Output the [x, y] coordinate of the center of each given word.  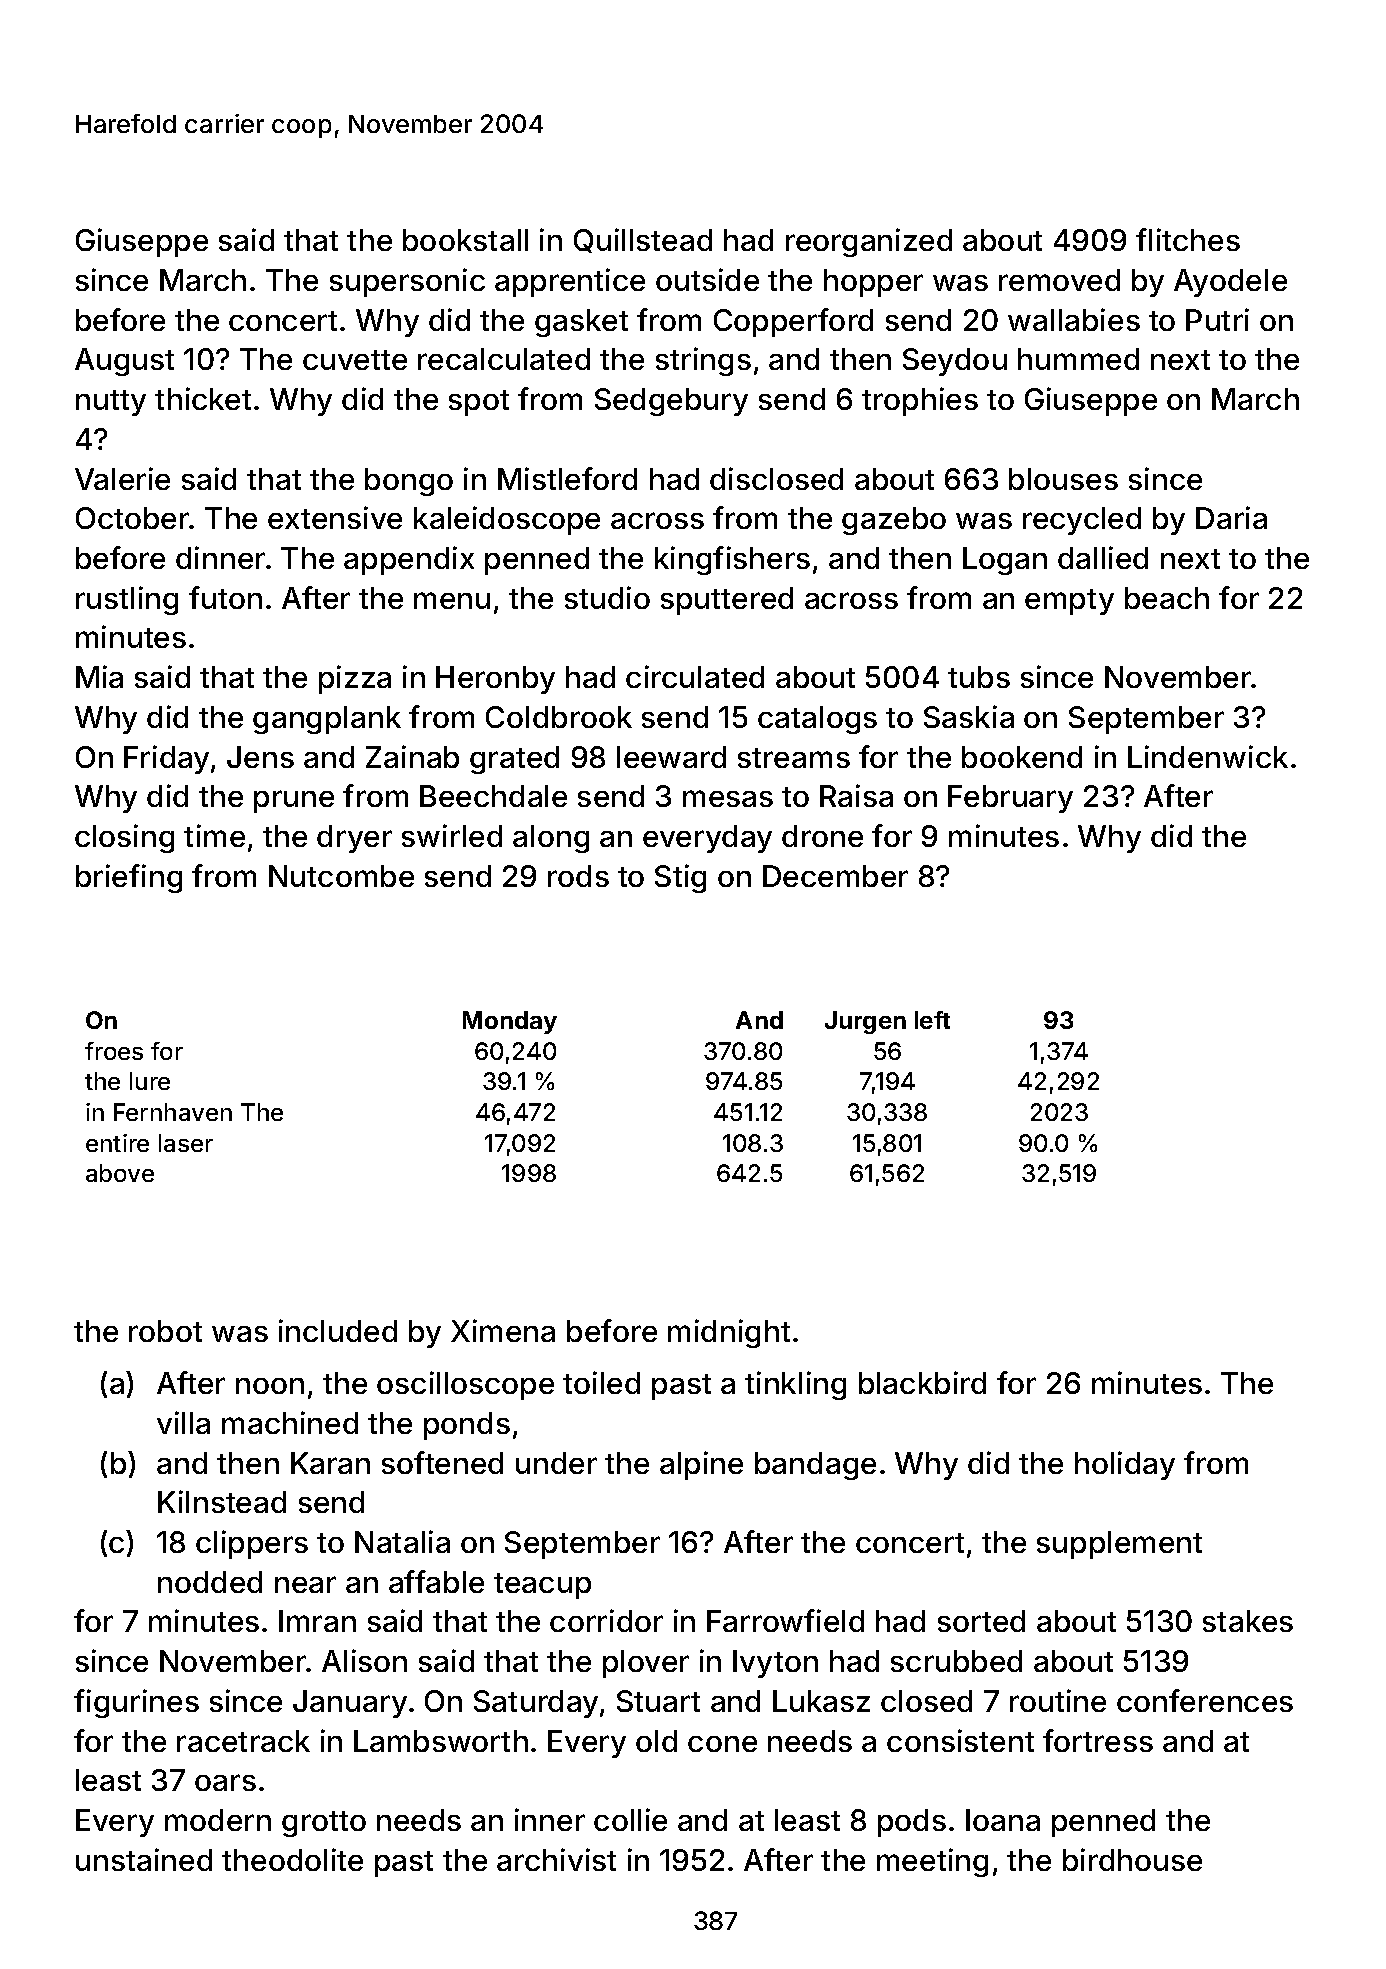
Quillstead [643, 240]
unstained [144, 1859]
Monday [510, 1022]
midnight [729, 1333]
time [214, 835]
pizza [355, 679]
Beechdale [493, 796]
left [932, 1020]
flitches [1188, 239]
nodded [210, 1582]
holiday [1125, 1465]
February [1010, 799]
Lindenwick [1208, 756]
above [120, 1173]
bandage [815, 1466]
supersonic [407, 282]
